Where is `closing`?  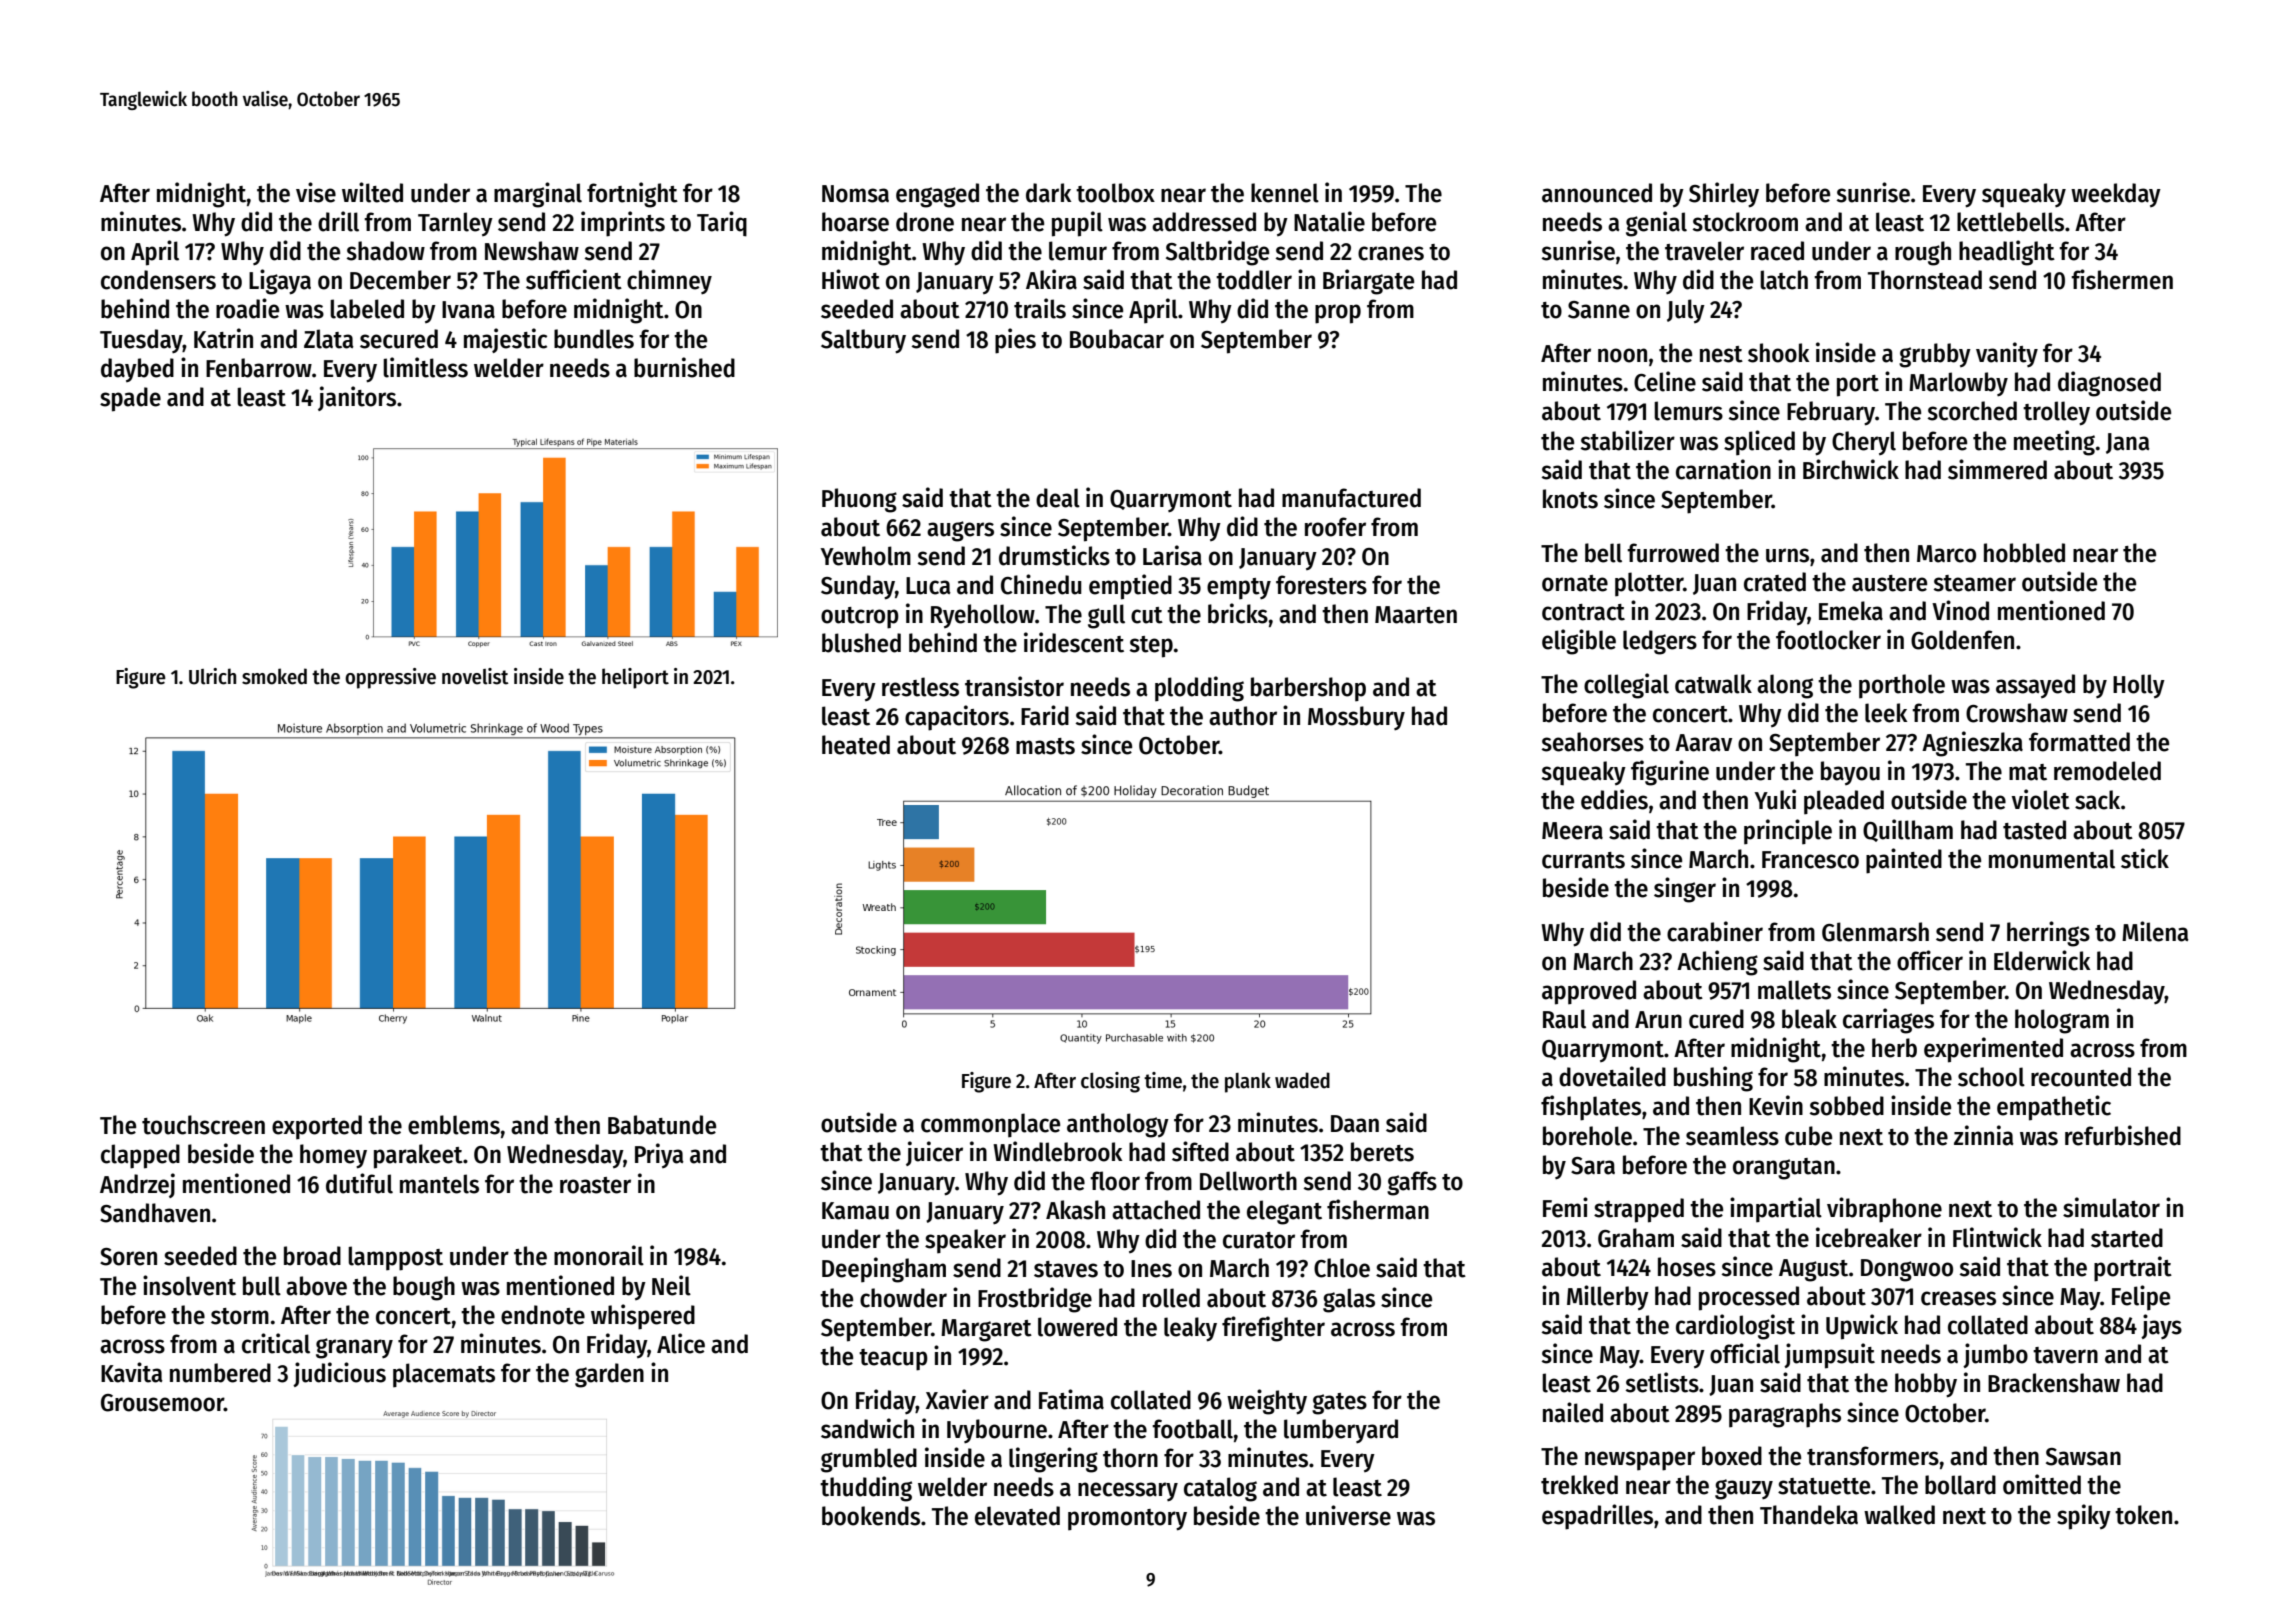 closing is located at coordinates (1110, 1082).
